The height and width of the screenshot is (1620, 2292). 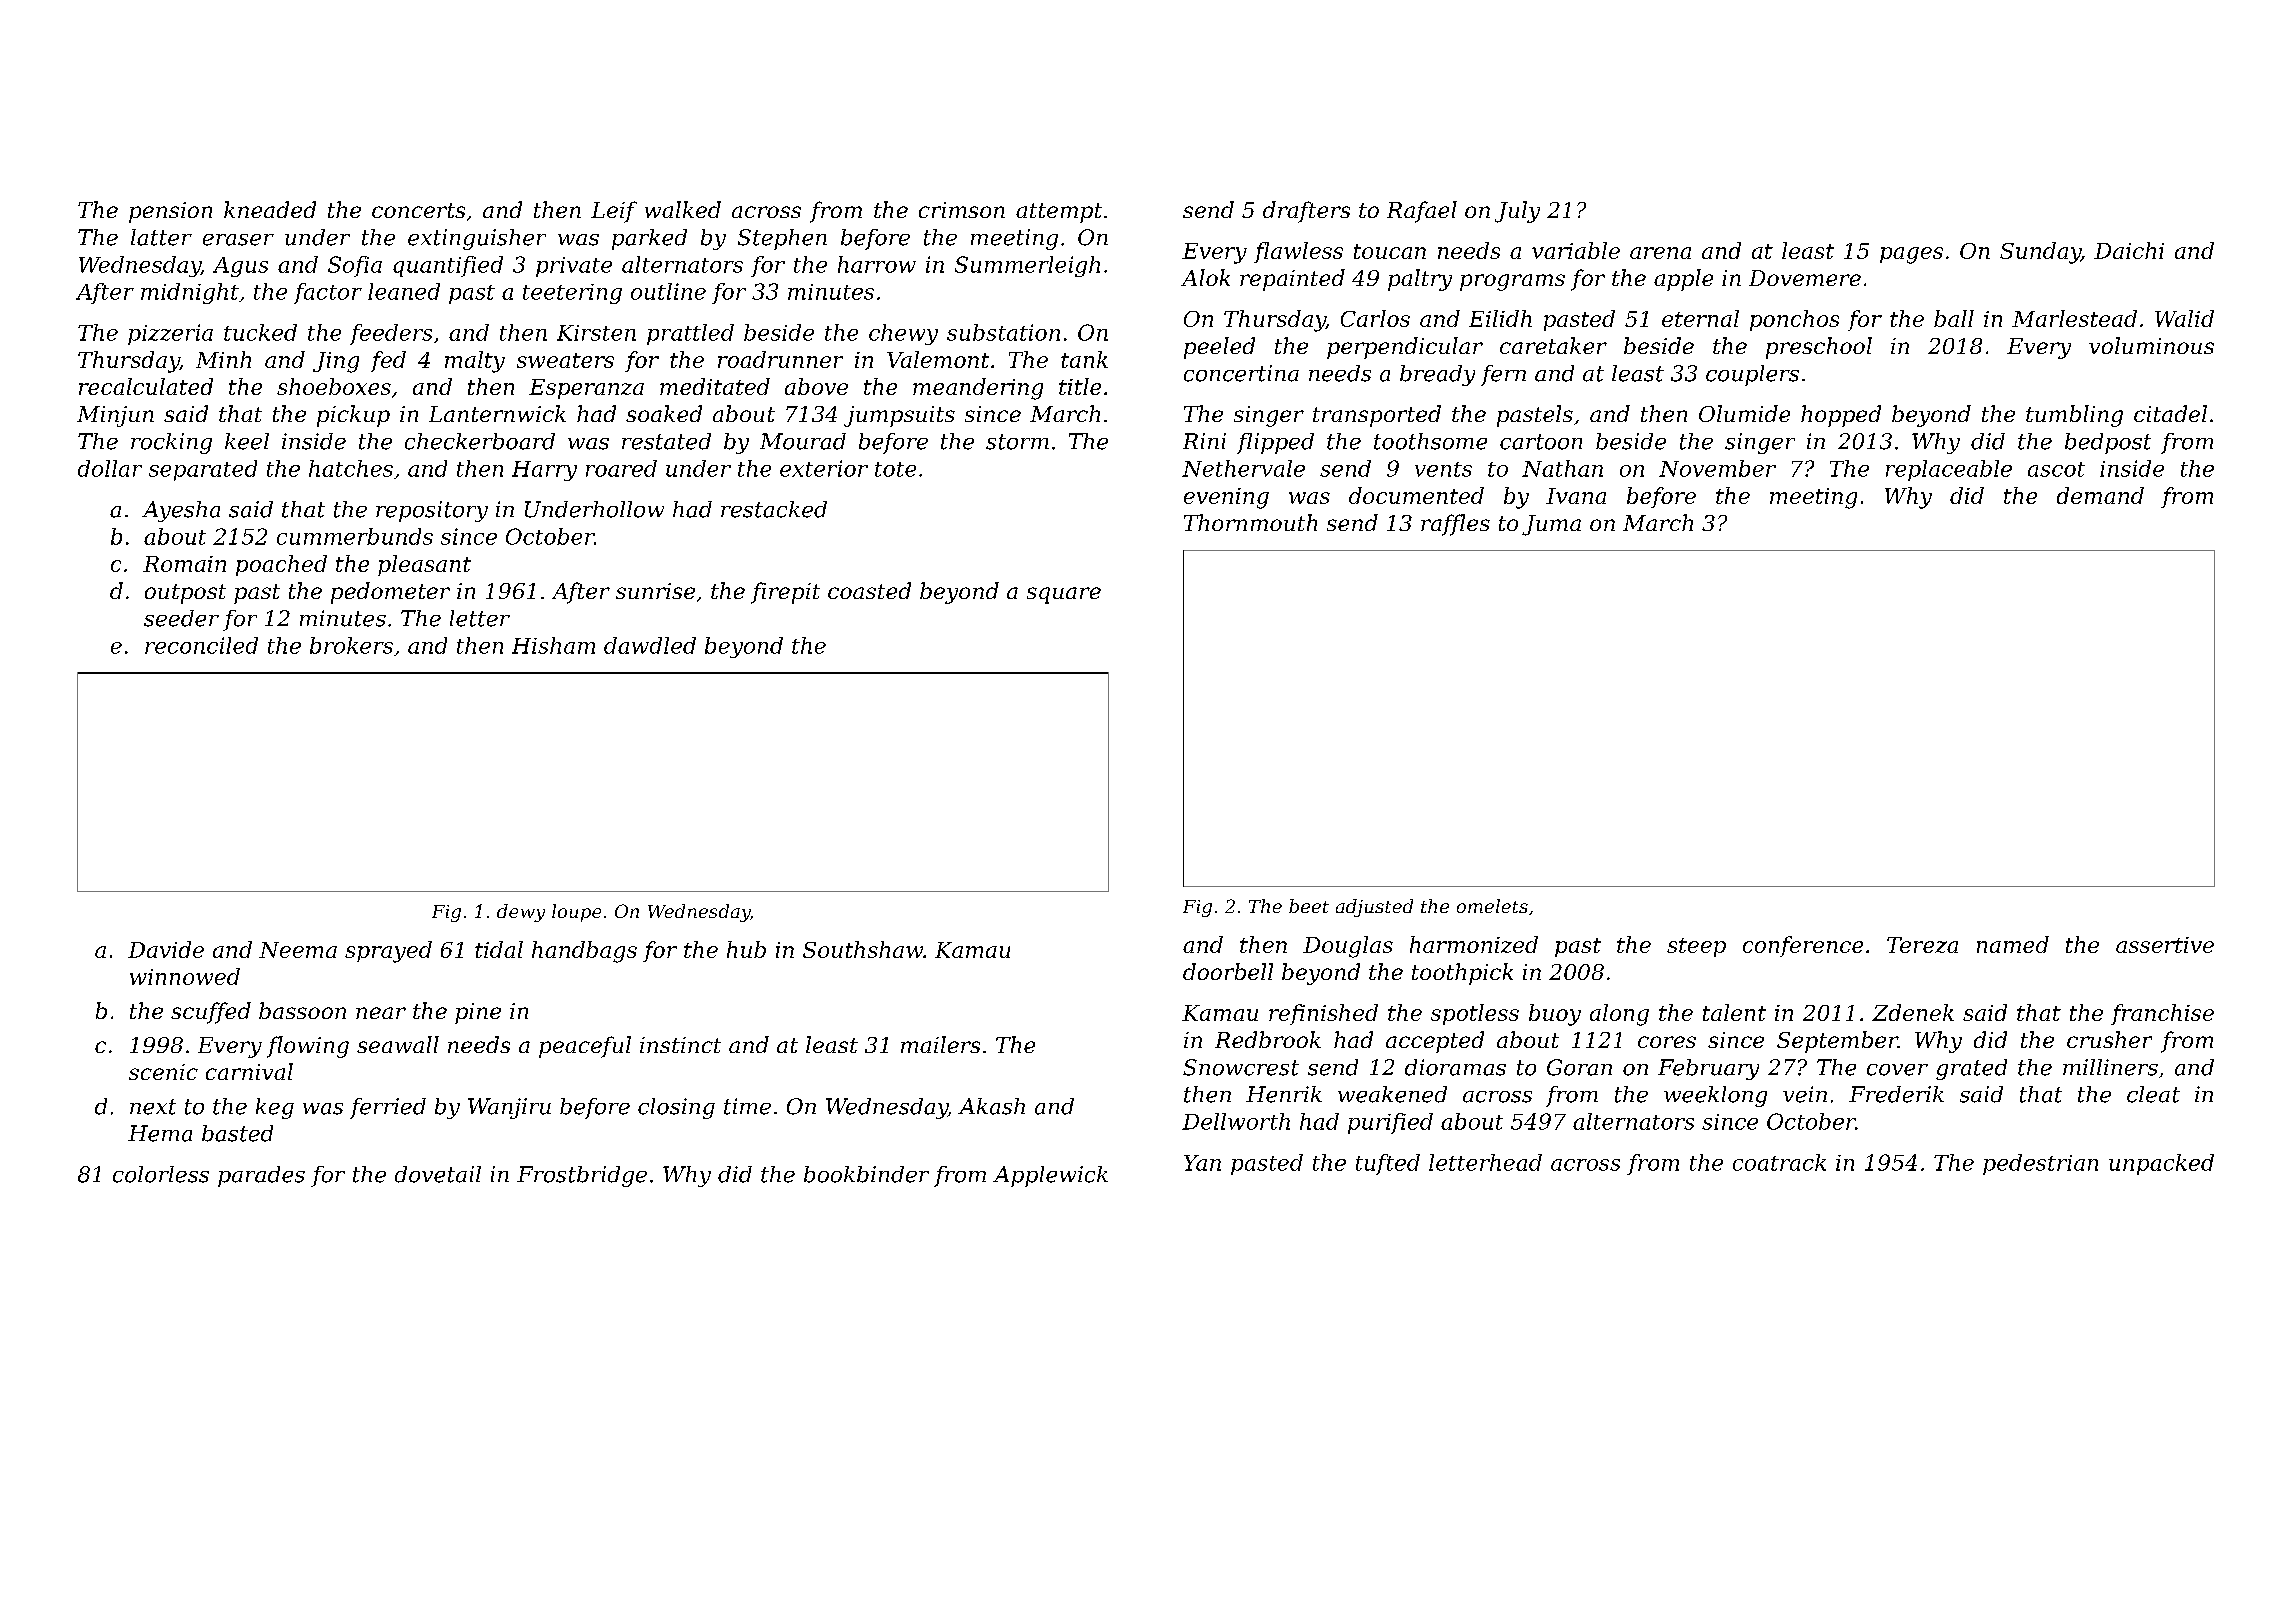 What do you see at coordinates (991, 1106) in the screenshot?
I see `Akash` at bounding box center [991, 1106].
